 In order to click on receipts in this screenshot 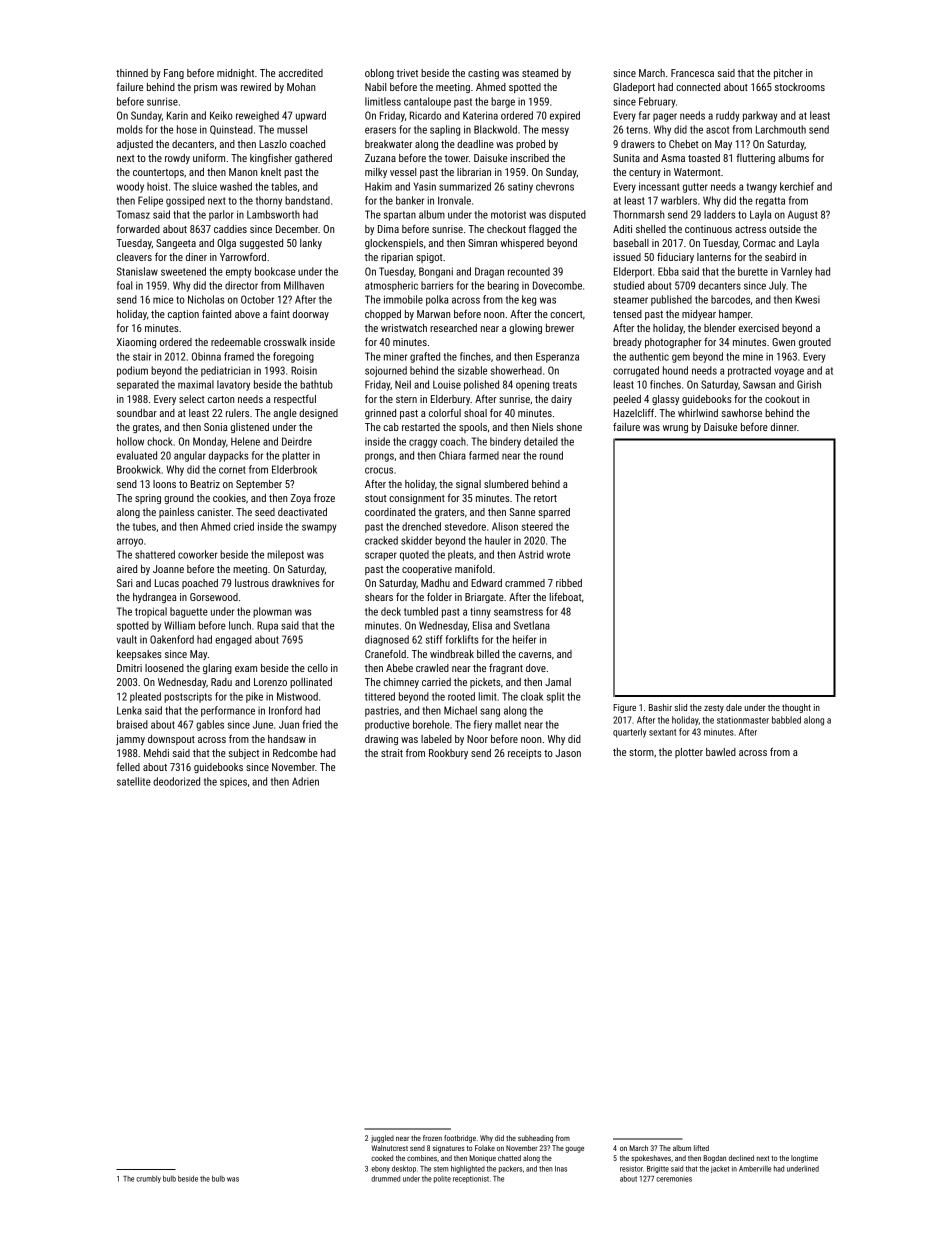, I will do `click(525, 754)`.
